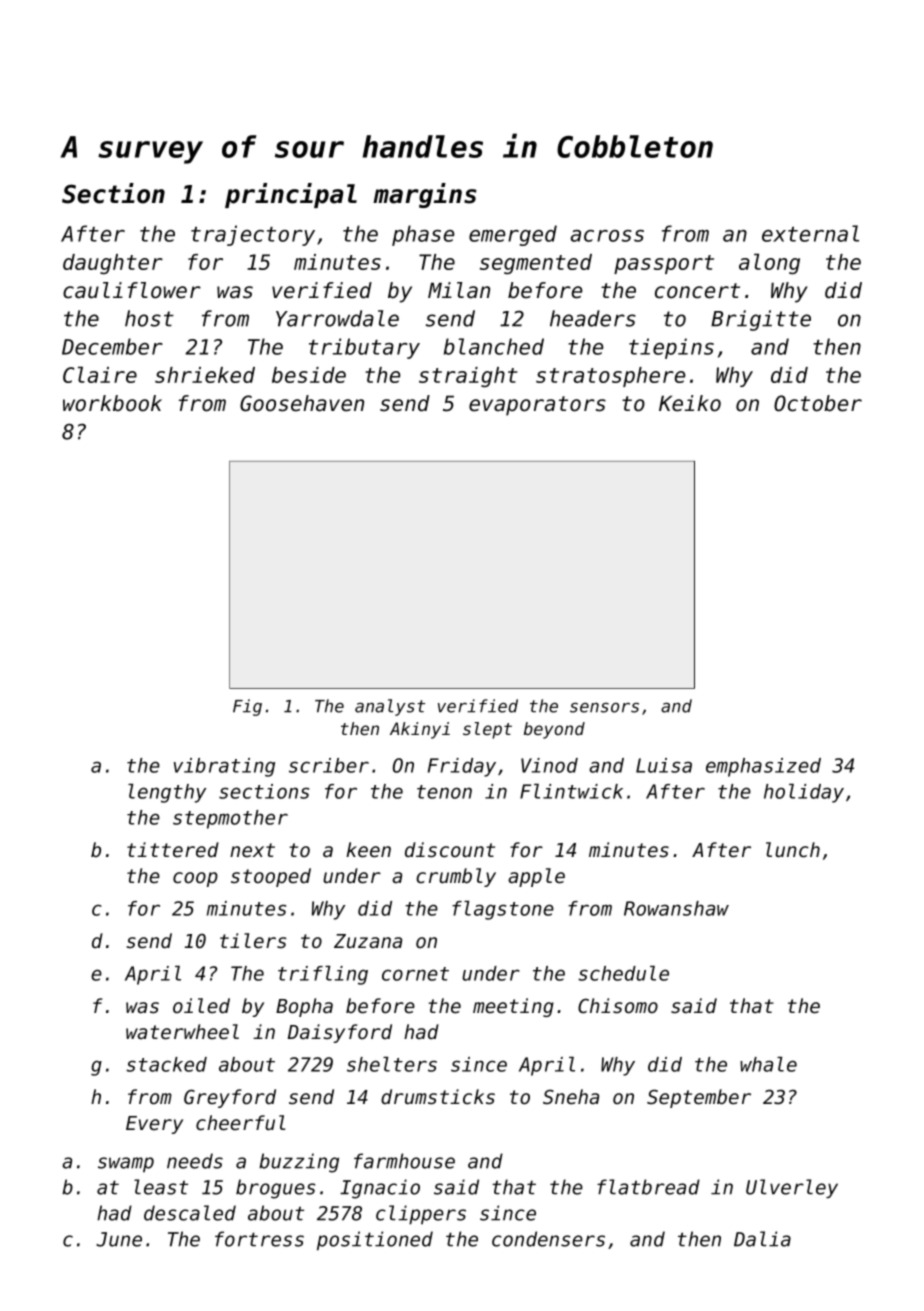  What do you see at coordinates (112, 403) in the page?
I see `workbook` at bounding box center [112, 403].
